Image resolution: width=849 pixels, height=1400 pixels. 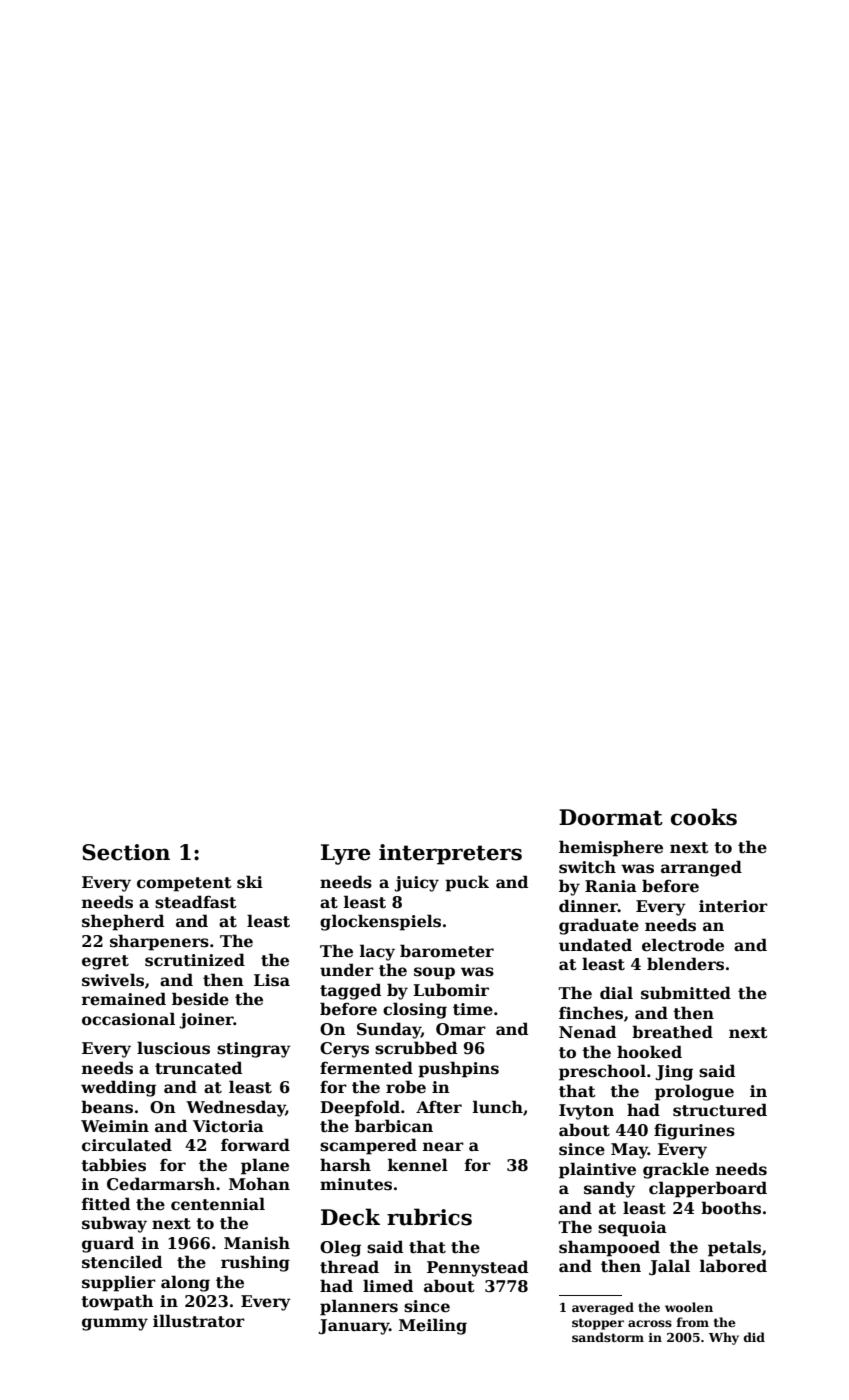 I want to click on illustrator, so click(x=199, y=1321).
